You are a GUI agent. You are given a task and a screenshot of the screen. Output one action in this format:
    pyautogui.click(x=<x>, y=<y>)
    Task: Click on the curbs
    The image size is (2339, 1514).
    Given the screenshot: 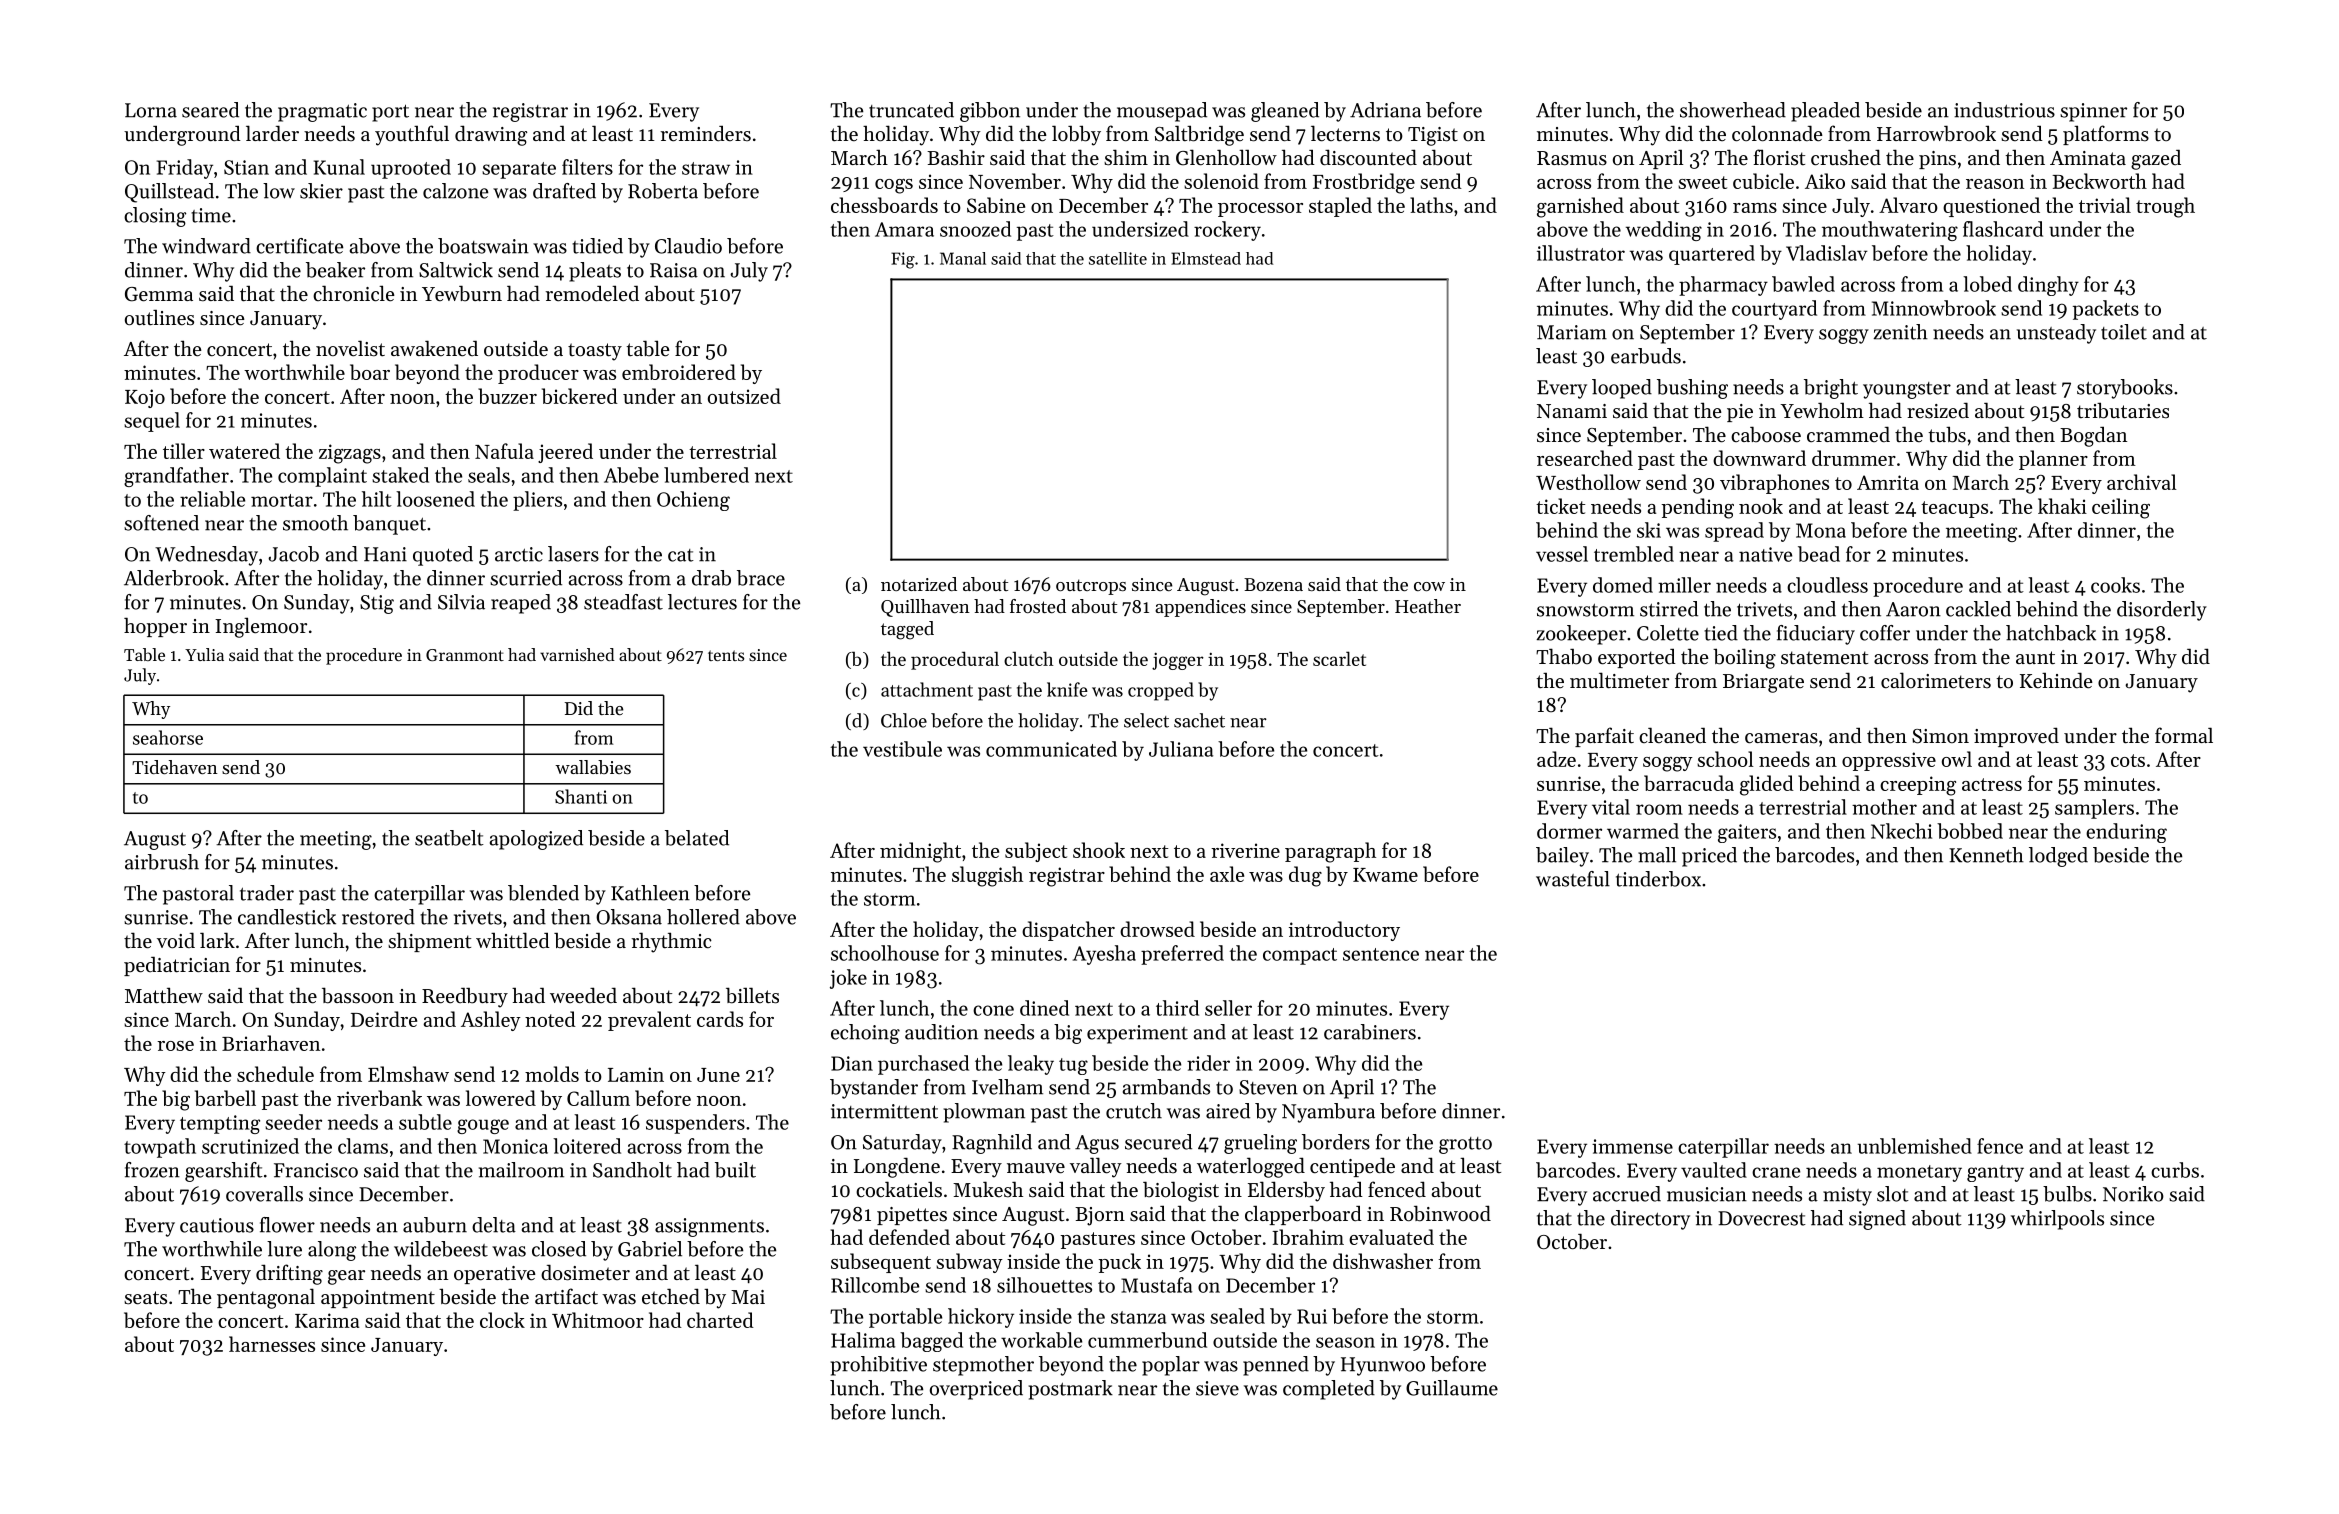 What is the action you would take?
    pyautogui.click(x=2175, y=1170)
